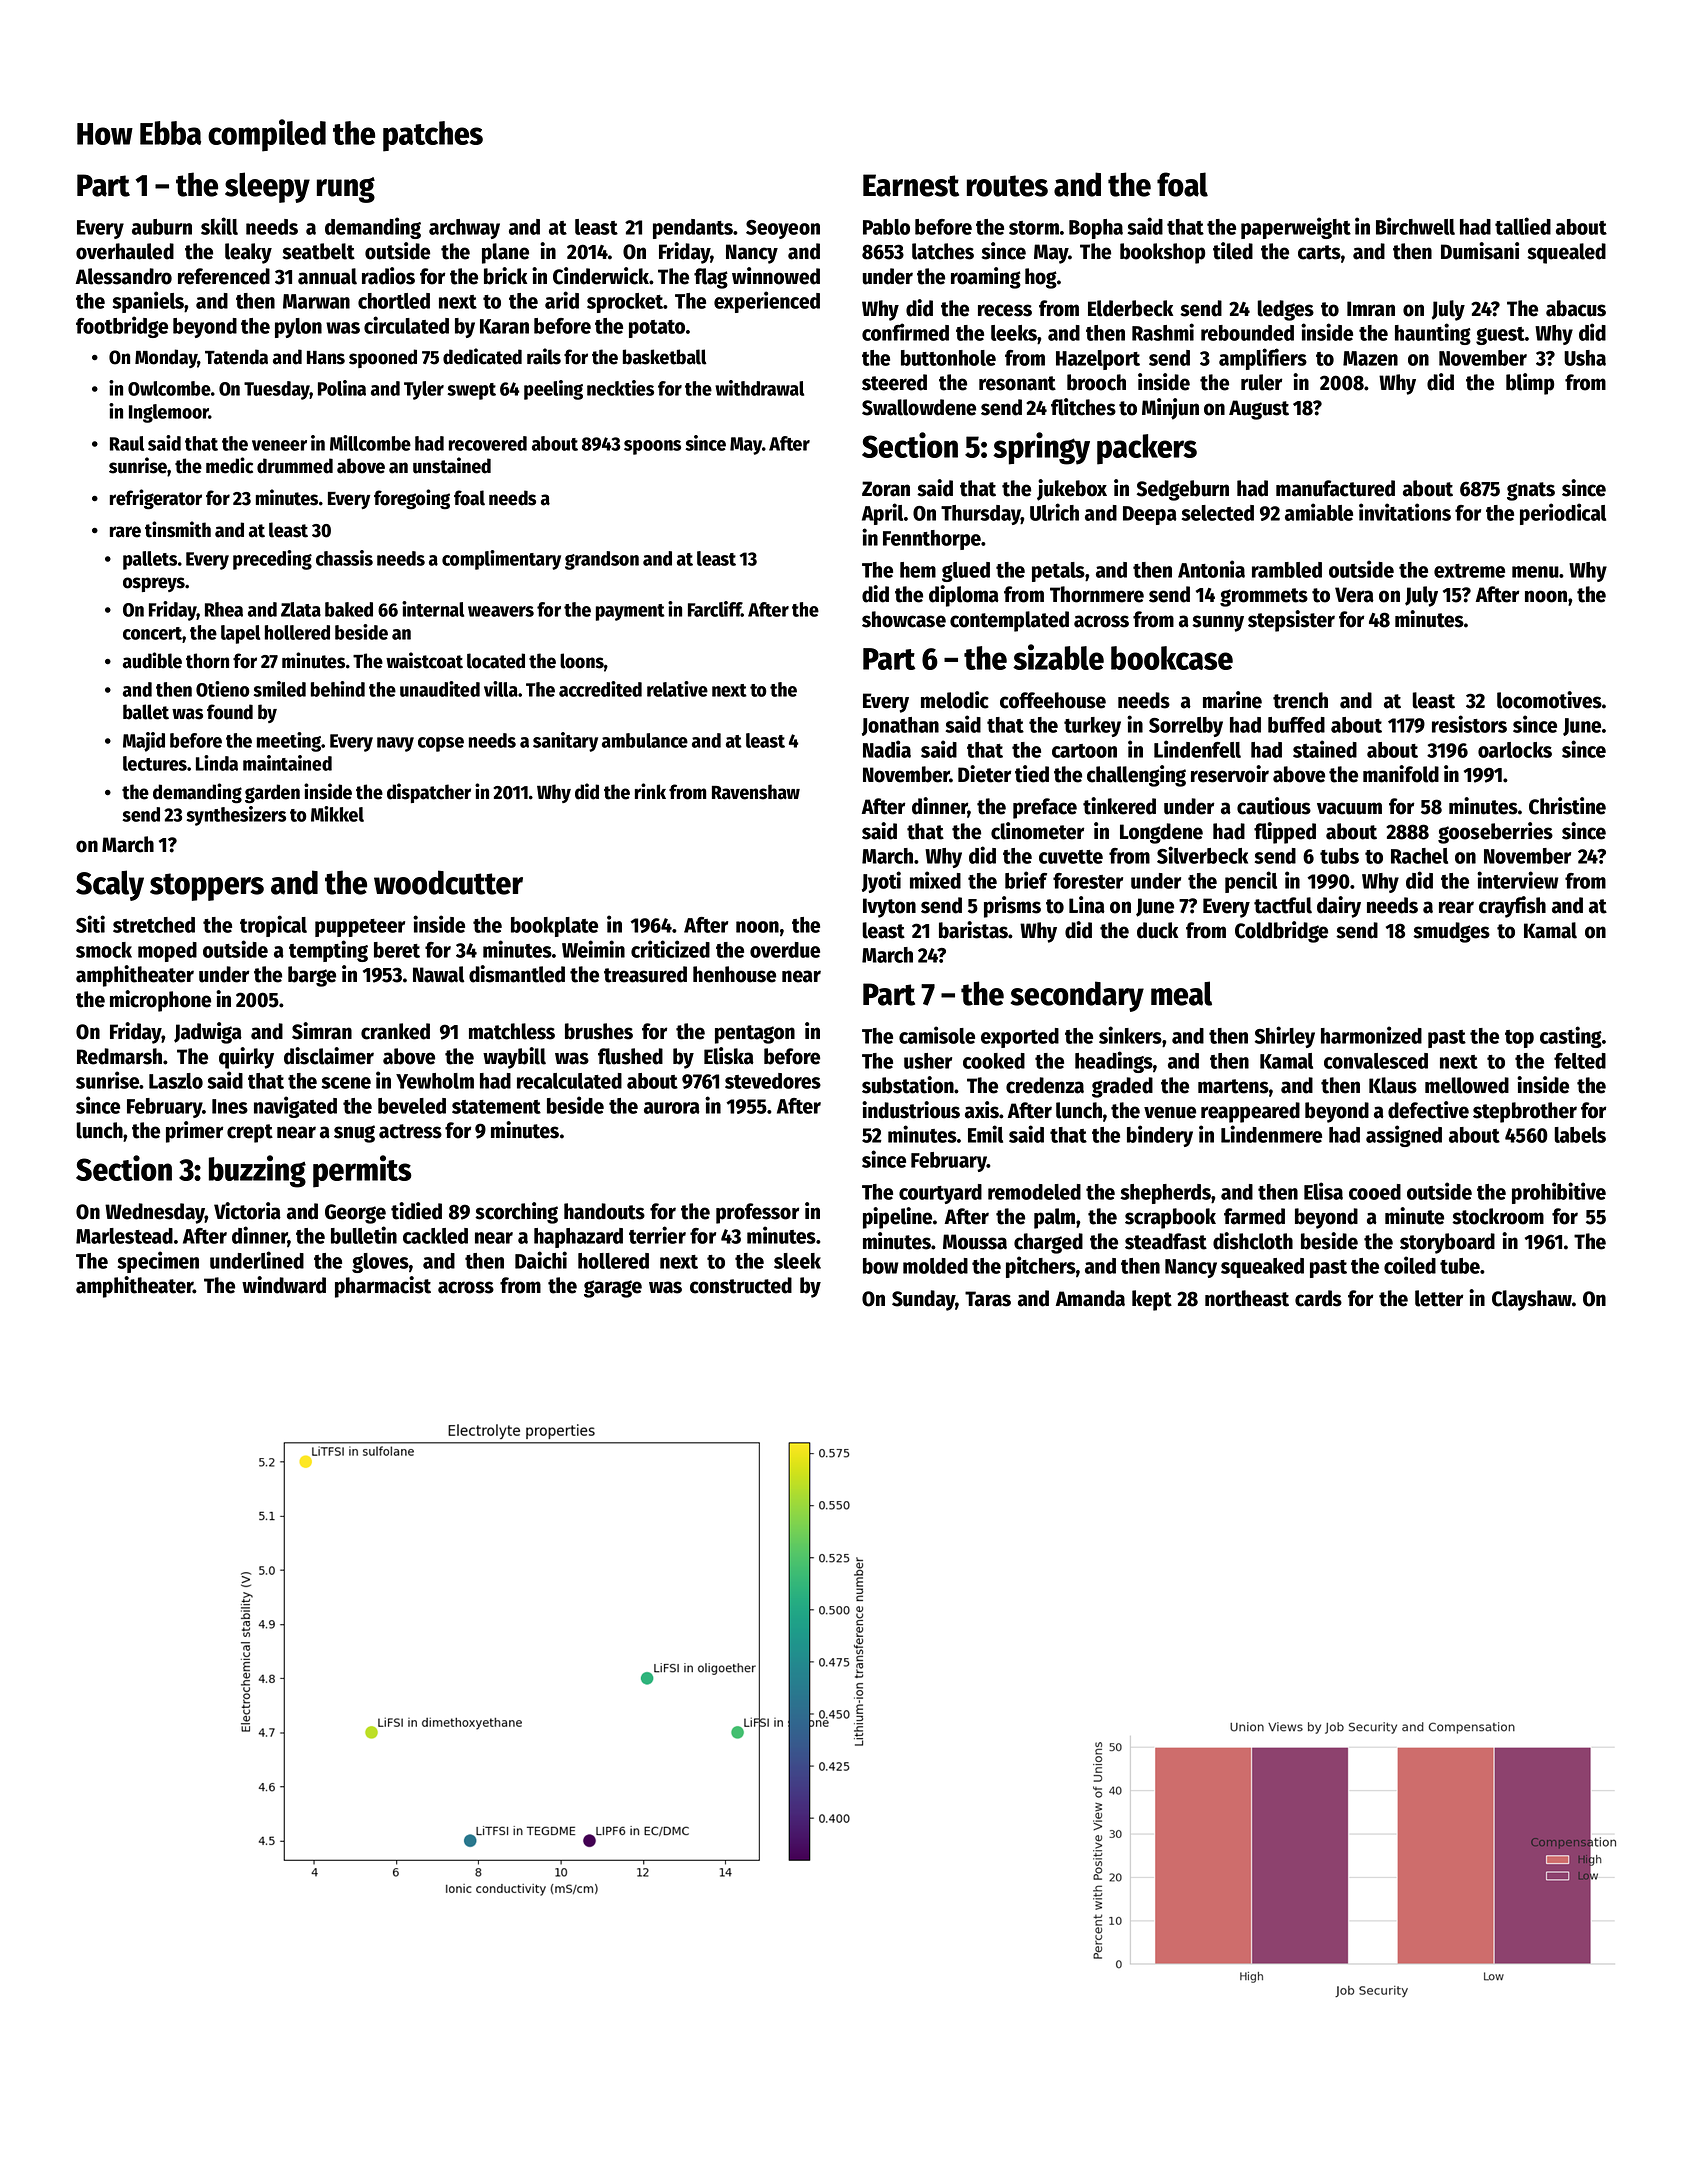 Image resolution: width=1683 pixels, height=2178 pixels. What do you see at coordinates (301, 609) in the screenshot?
I see `Zlata` at bounding box center [301, 609].
